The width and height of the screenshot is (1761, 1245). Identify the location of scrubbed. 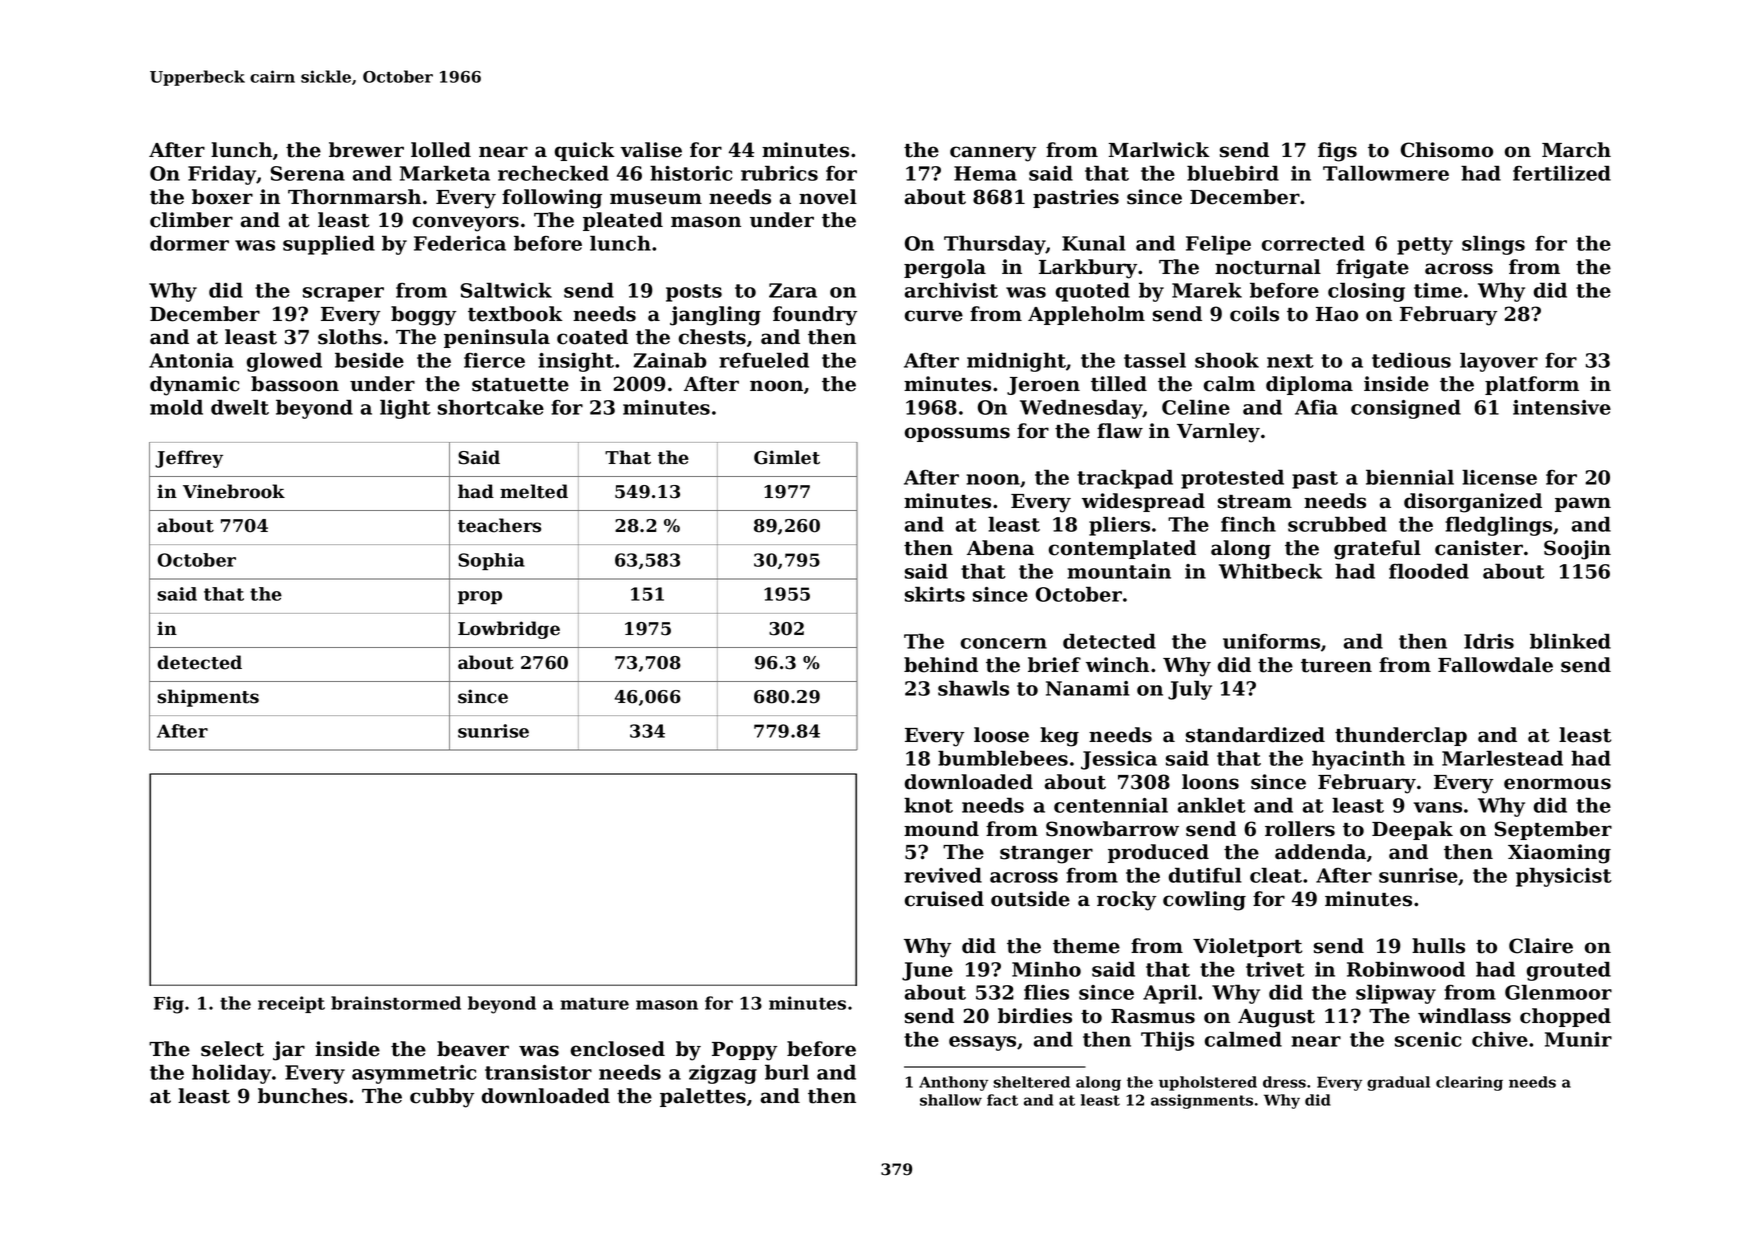
(1337, 524).
